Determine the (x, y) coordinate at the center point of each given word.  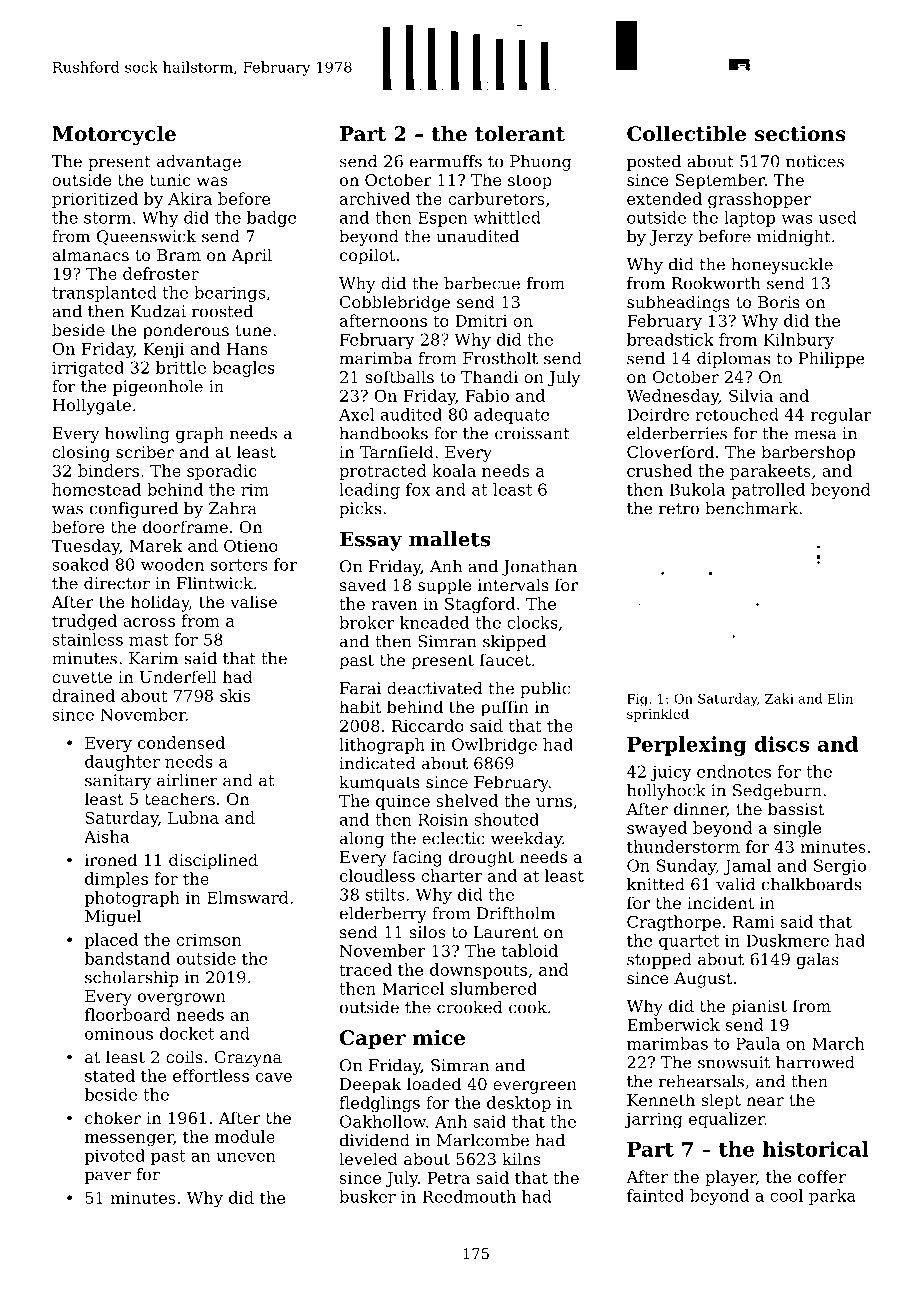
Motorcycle (114, 135)
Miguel (113, 918)
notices (815, 161)
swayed (657, 829)
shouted (506, 819)
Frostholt (500, 358)
